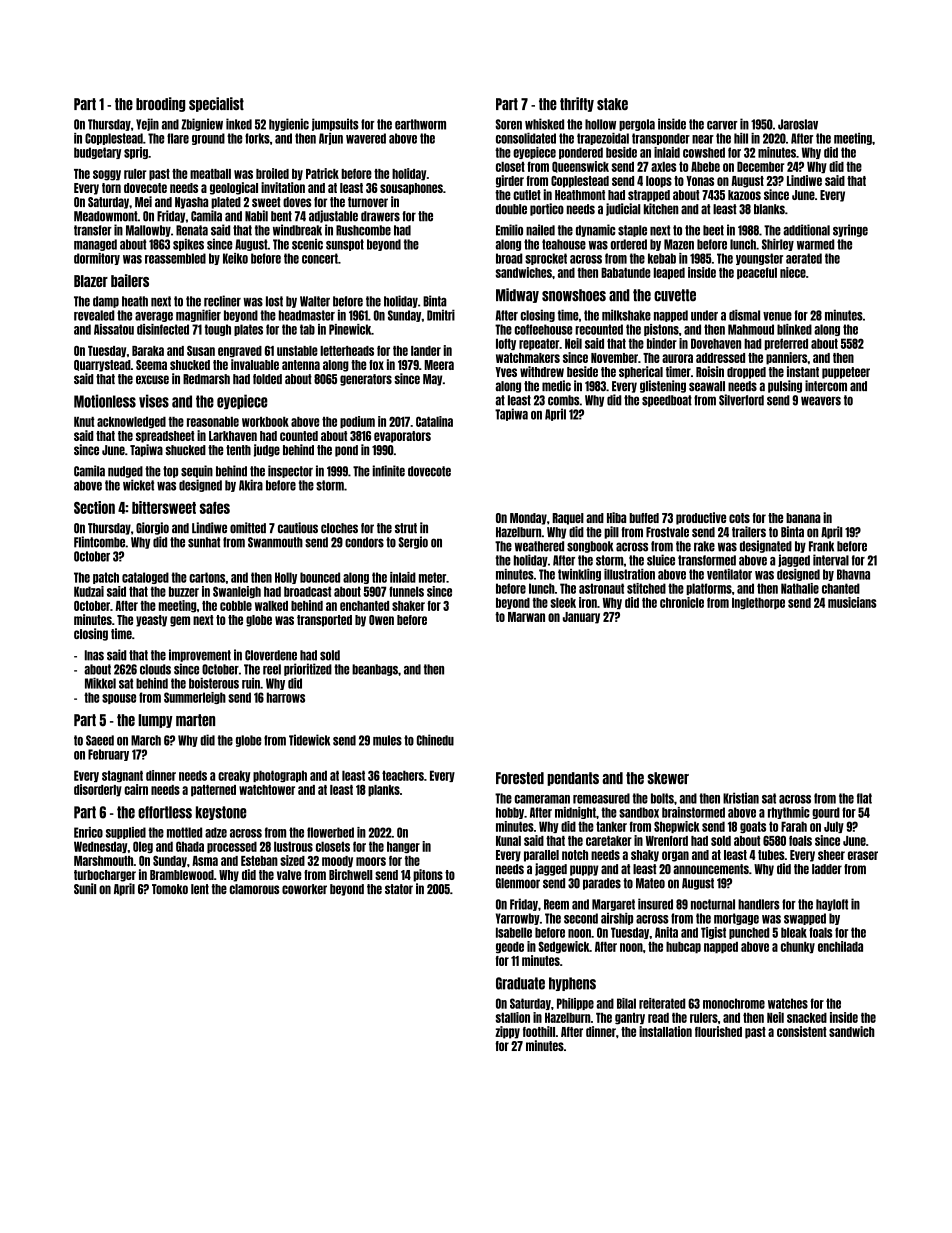  I want to click on Marwan, so click(526, 617).
